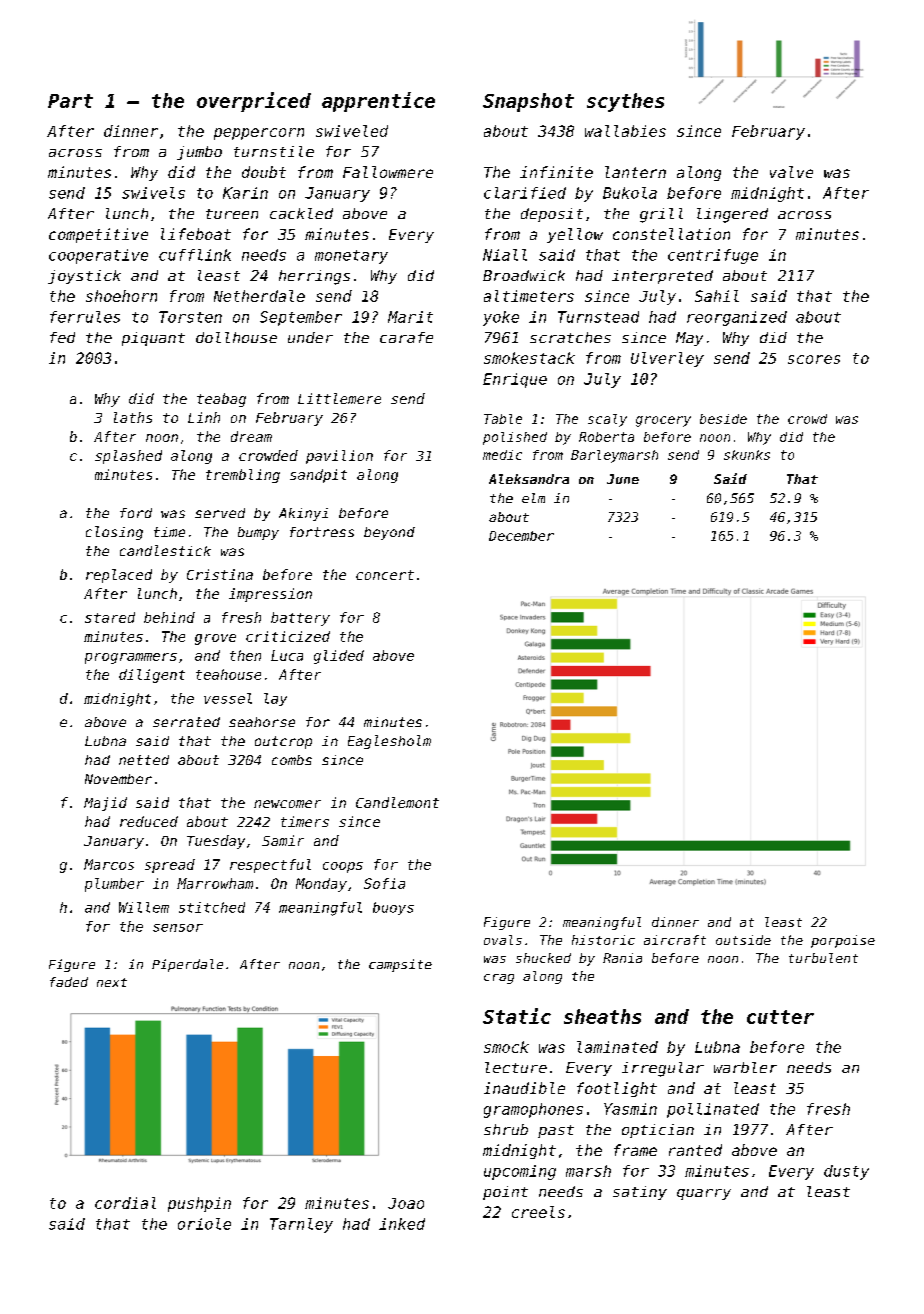 This document has height=1314, width=924. What do you see at coordinates (300, 619) in the document?
I see `battery` at bounding box center [300, 619].
